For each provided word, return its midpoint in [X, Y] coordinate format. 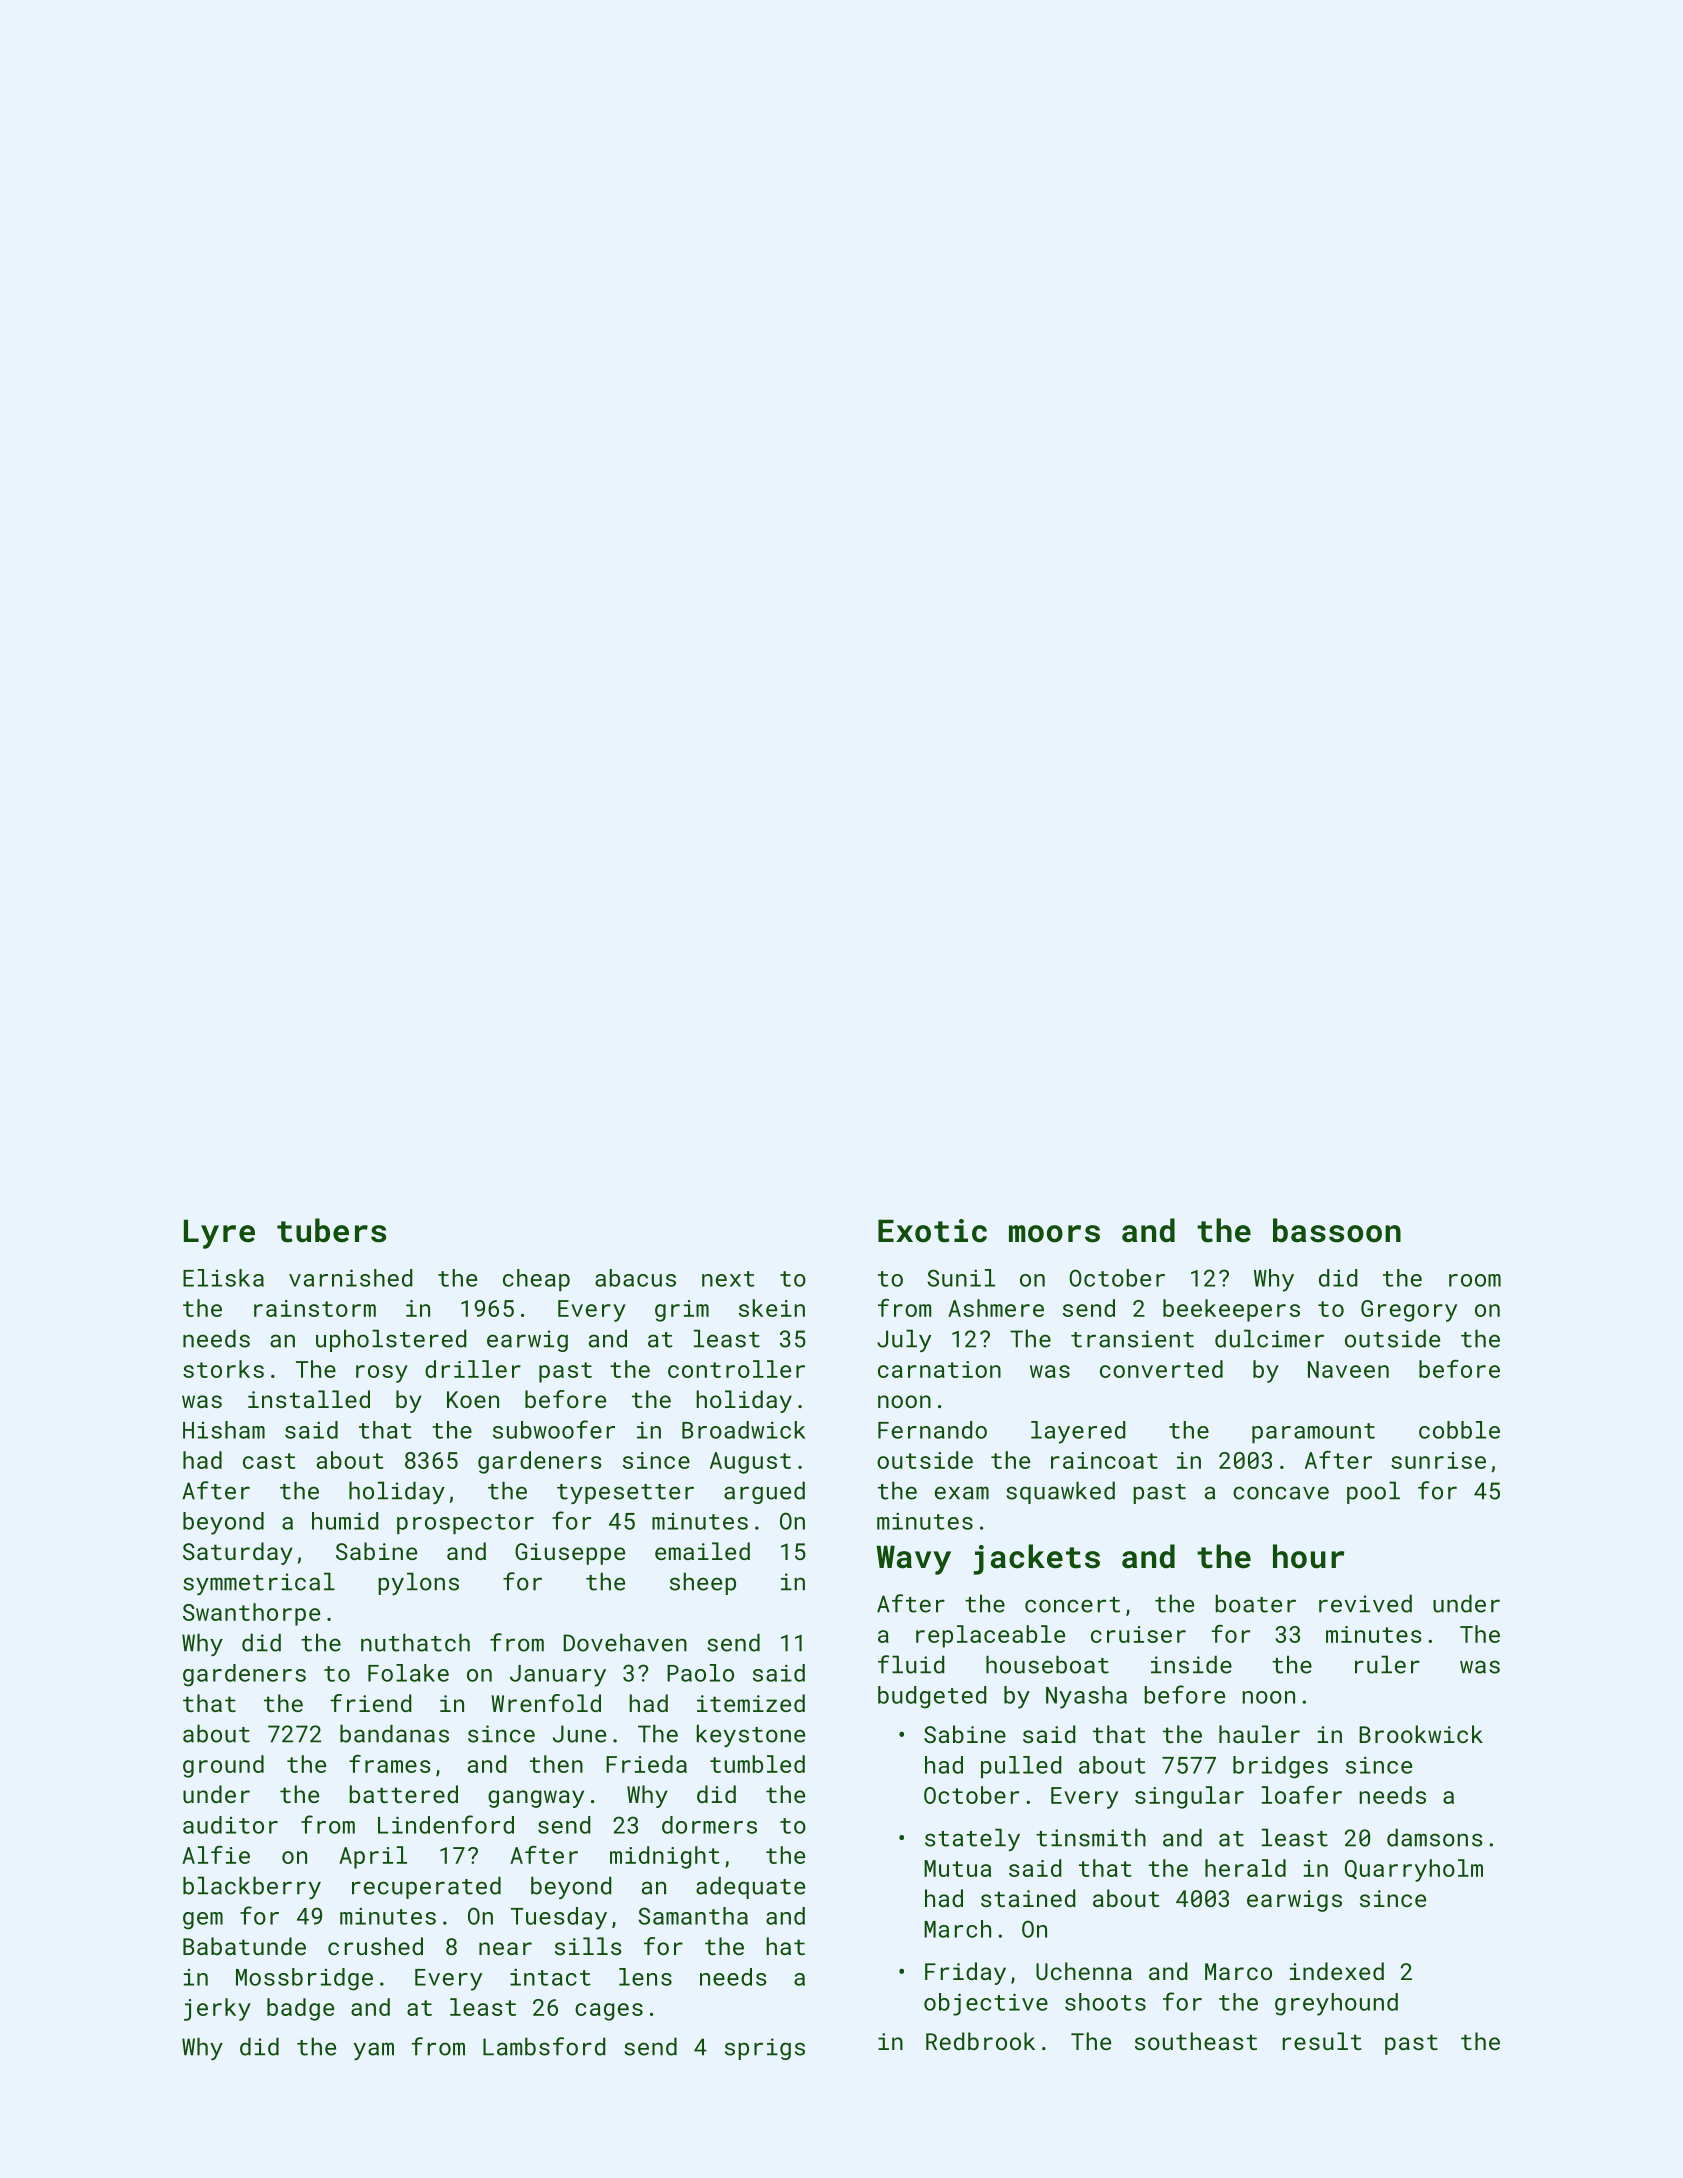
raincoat [1104, 1460]
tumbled [757, 1764]
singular [1189, 1797]
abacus [635, 1278]
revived [1365, 1603]
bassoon [1337, 1230]
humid [345, 1521]
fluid [911, 1664]
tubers [331, 1230]
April [373, 1857]
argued [764, 1492]
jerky [217, 2009]
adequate [750, 1887]
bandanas [394, 1733]
